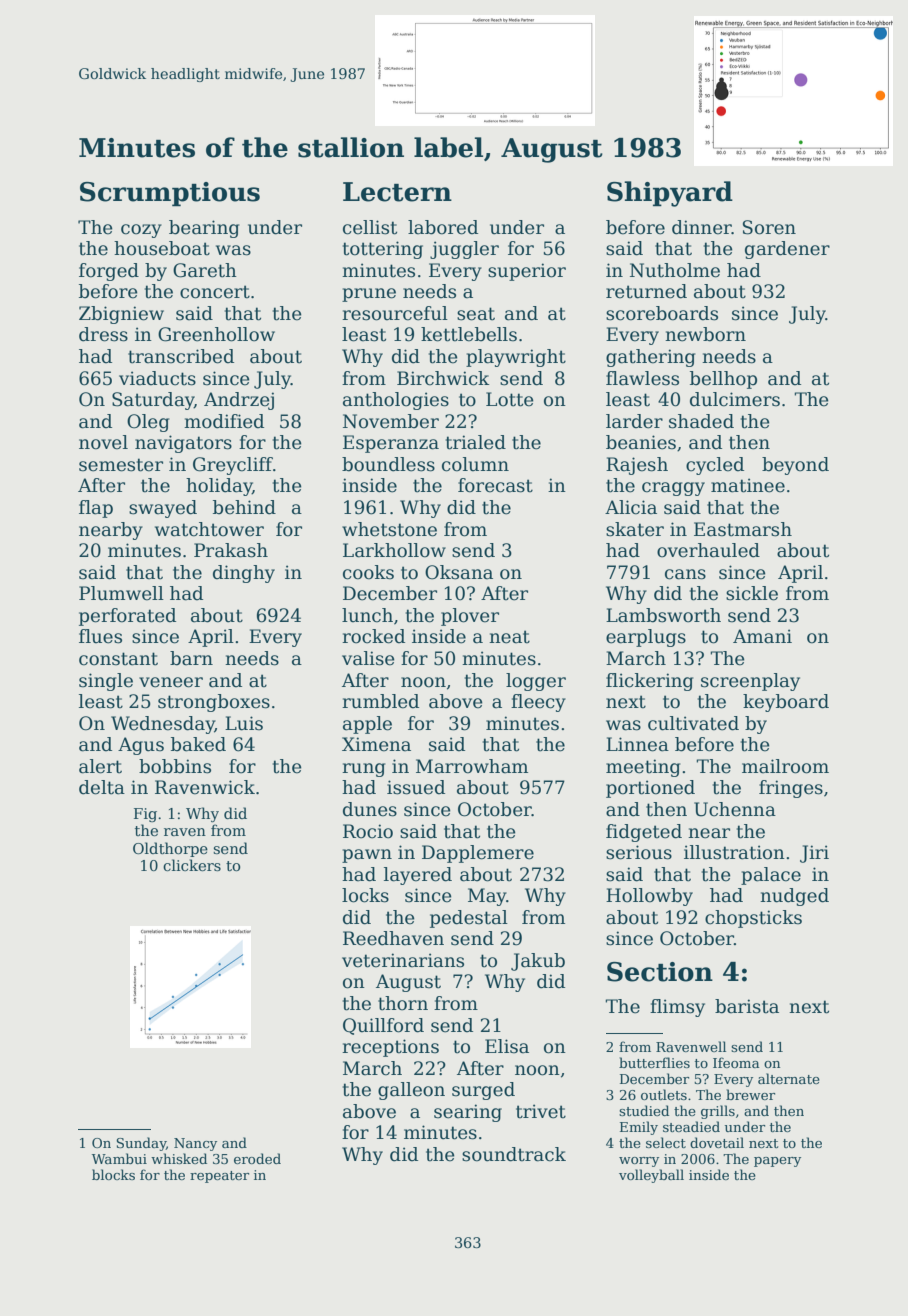 This page has width=908, height=1316. What do you see at coordinates (170, 194) in the page?
I see `Scrumptious` at bounding box center [170, 194].
